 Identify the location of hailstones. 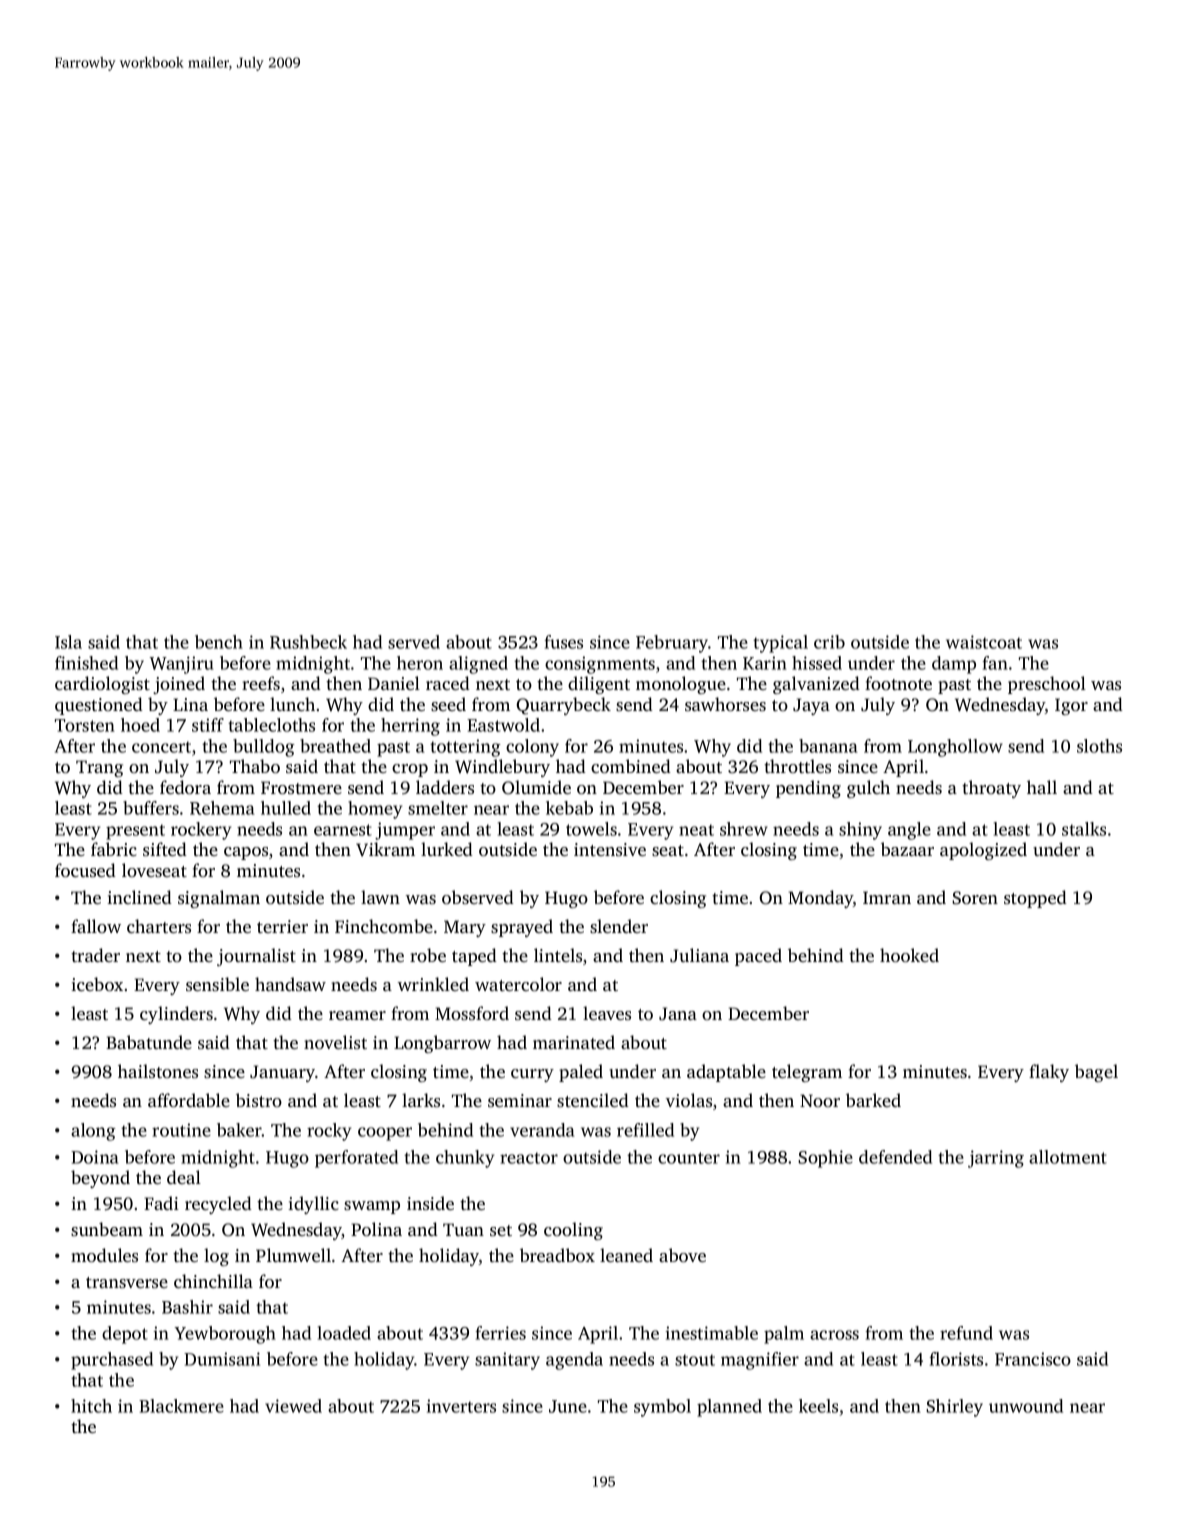
(158, 1071).
